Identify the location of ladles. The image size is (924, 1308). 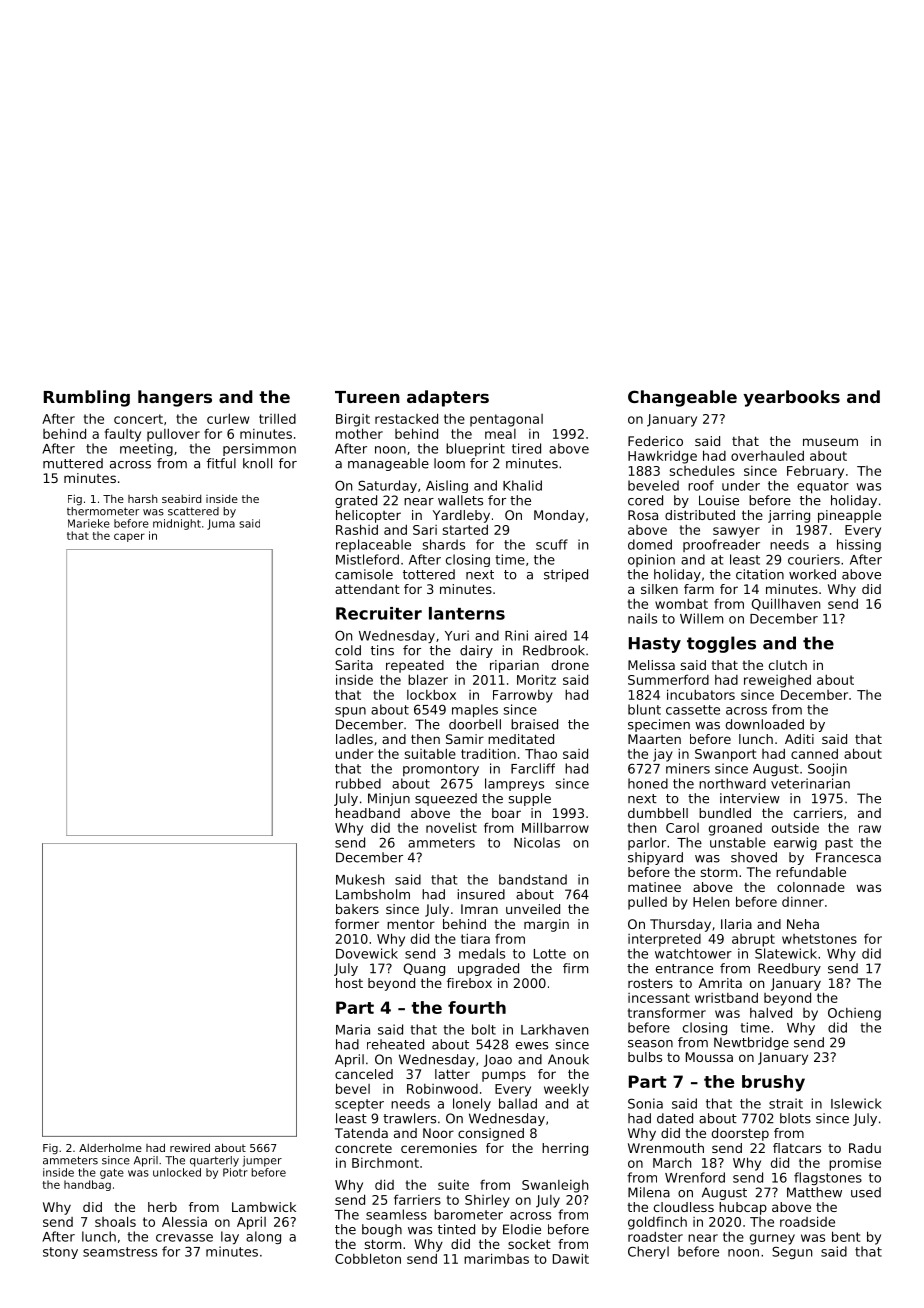
(354, 739).
